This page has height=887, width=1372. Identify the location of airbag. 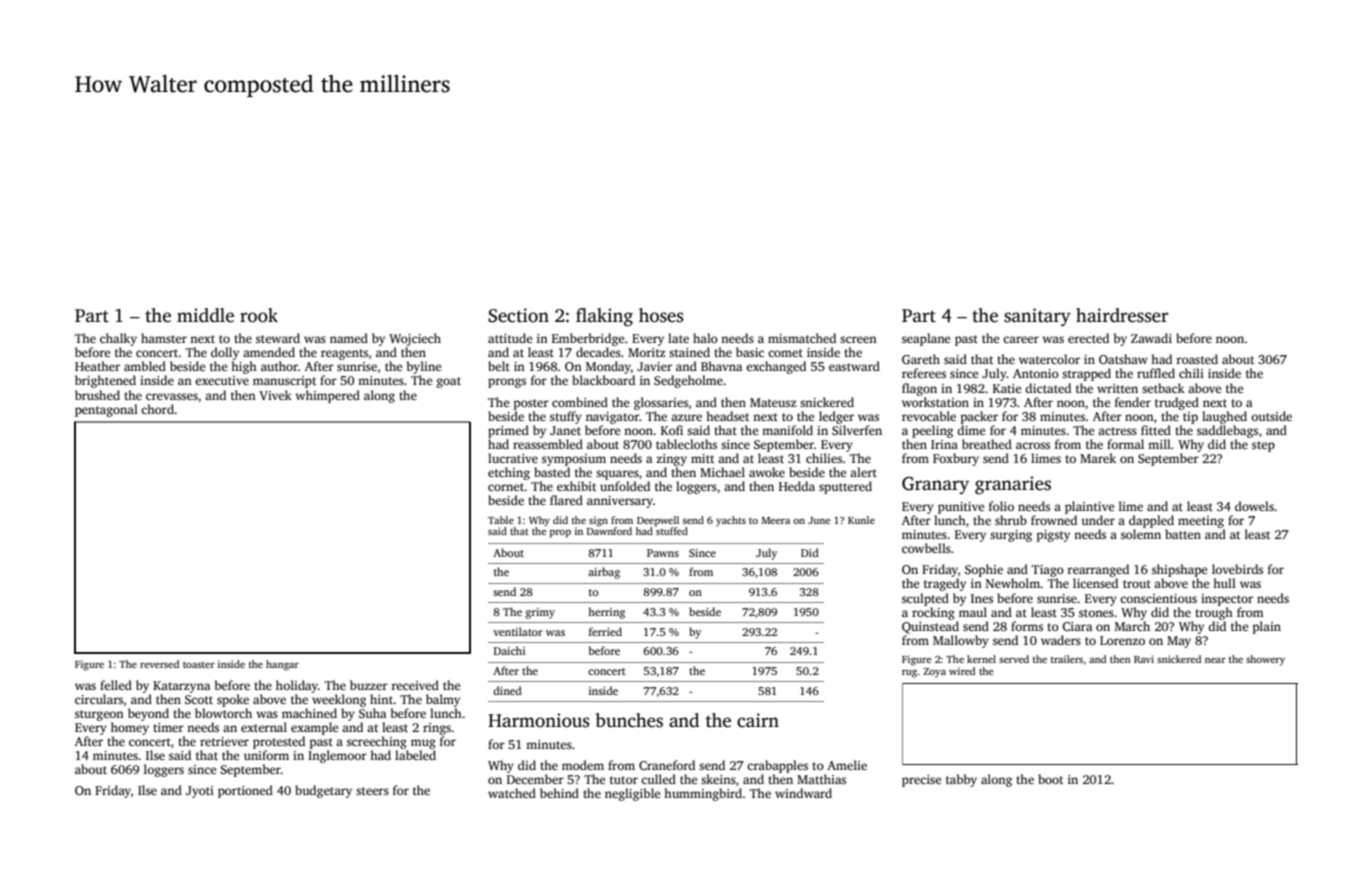
(604, 573).
